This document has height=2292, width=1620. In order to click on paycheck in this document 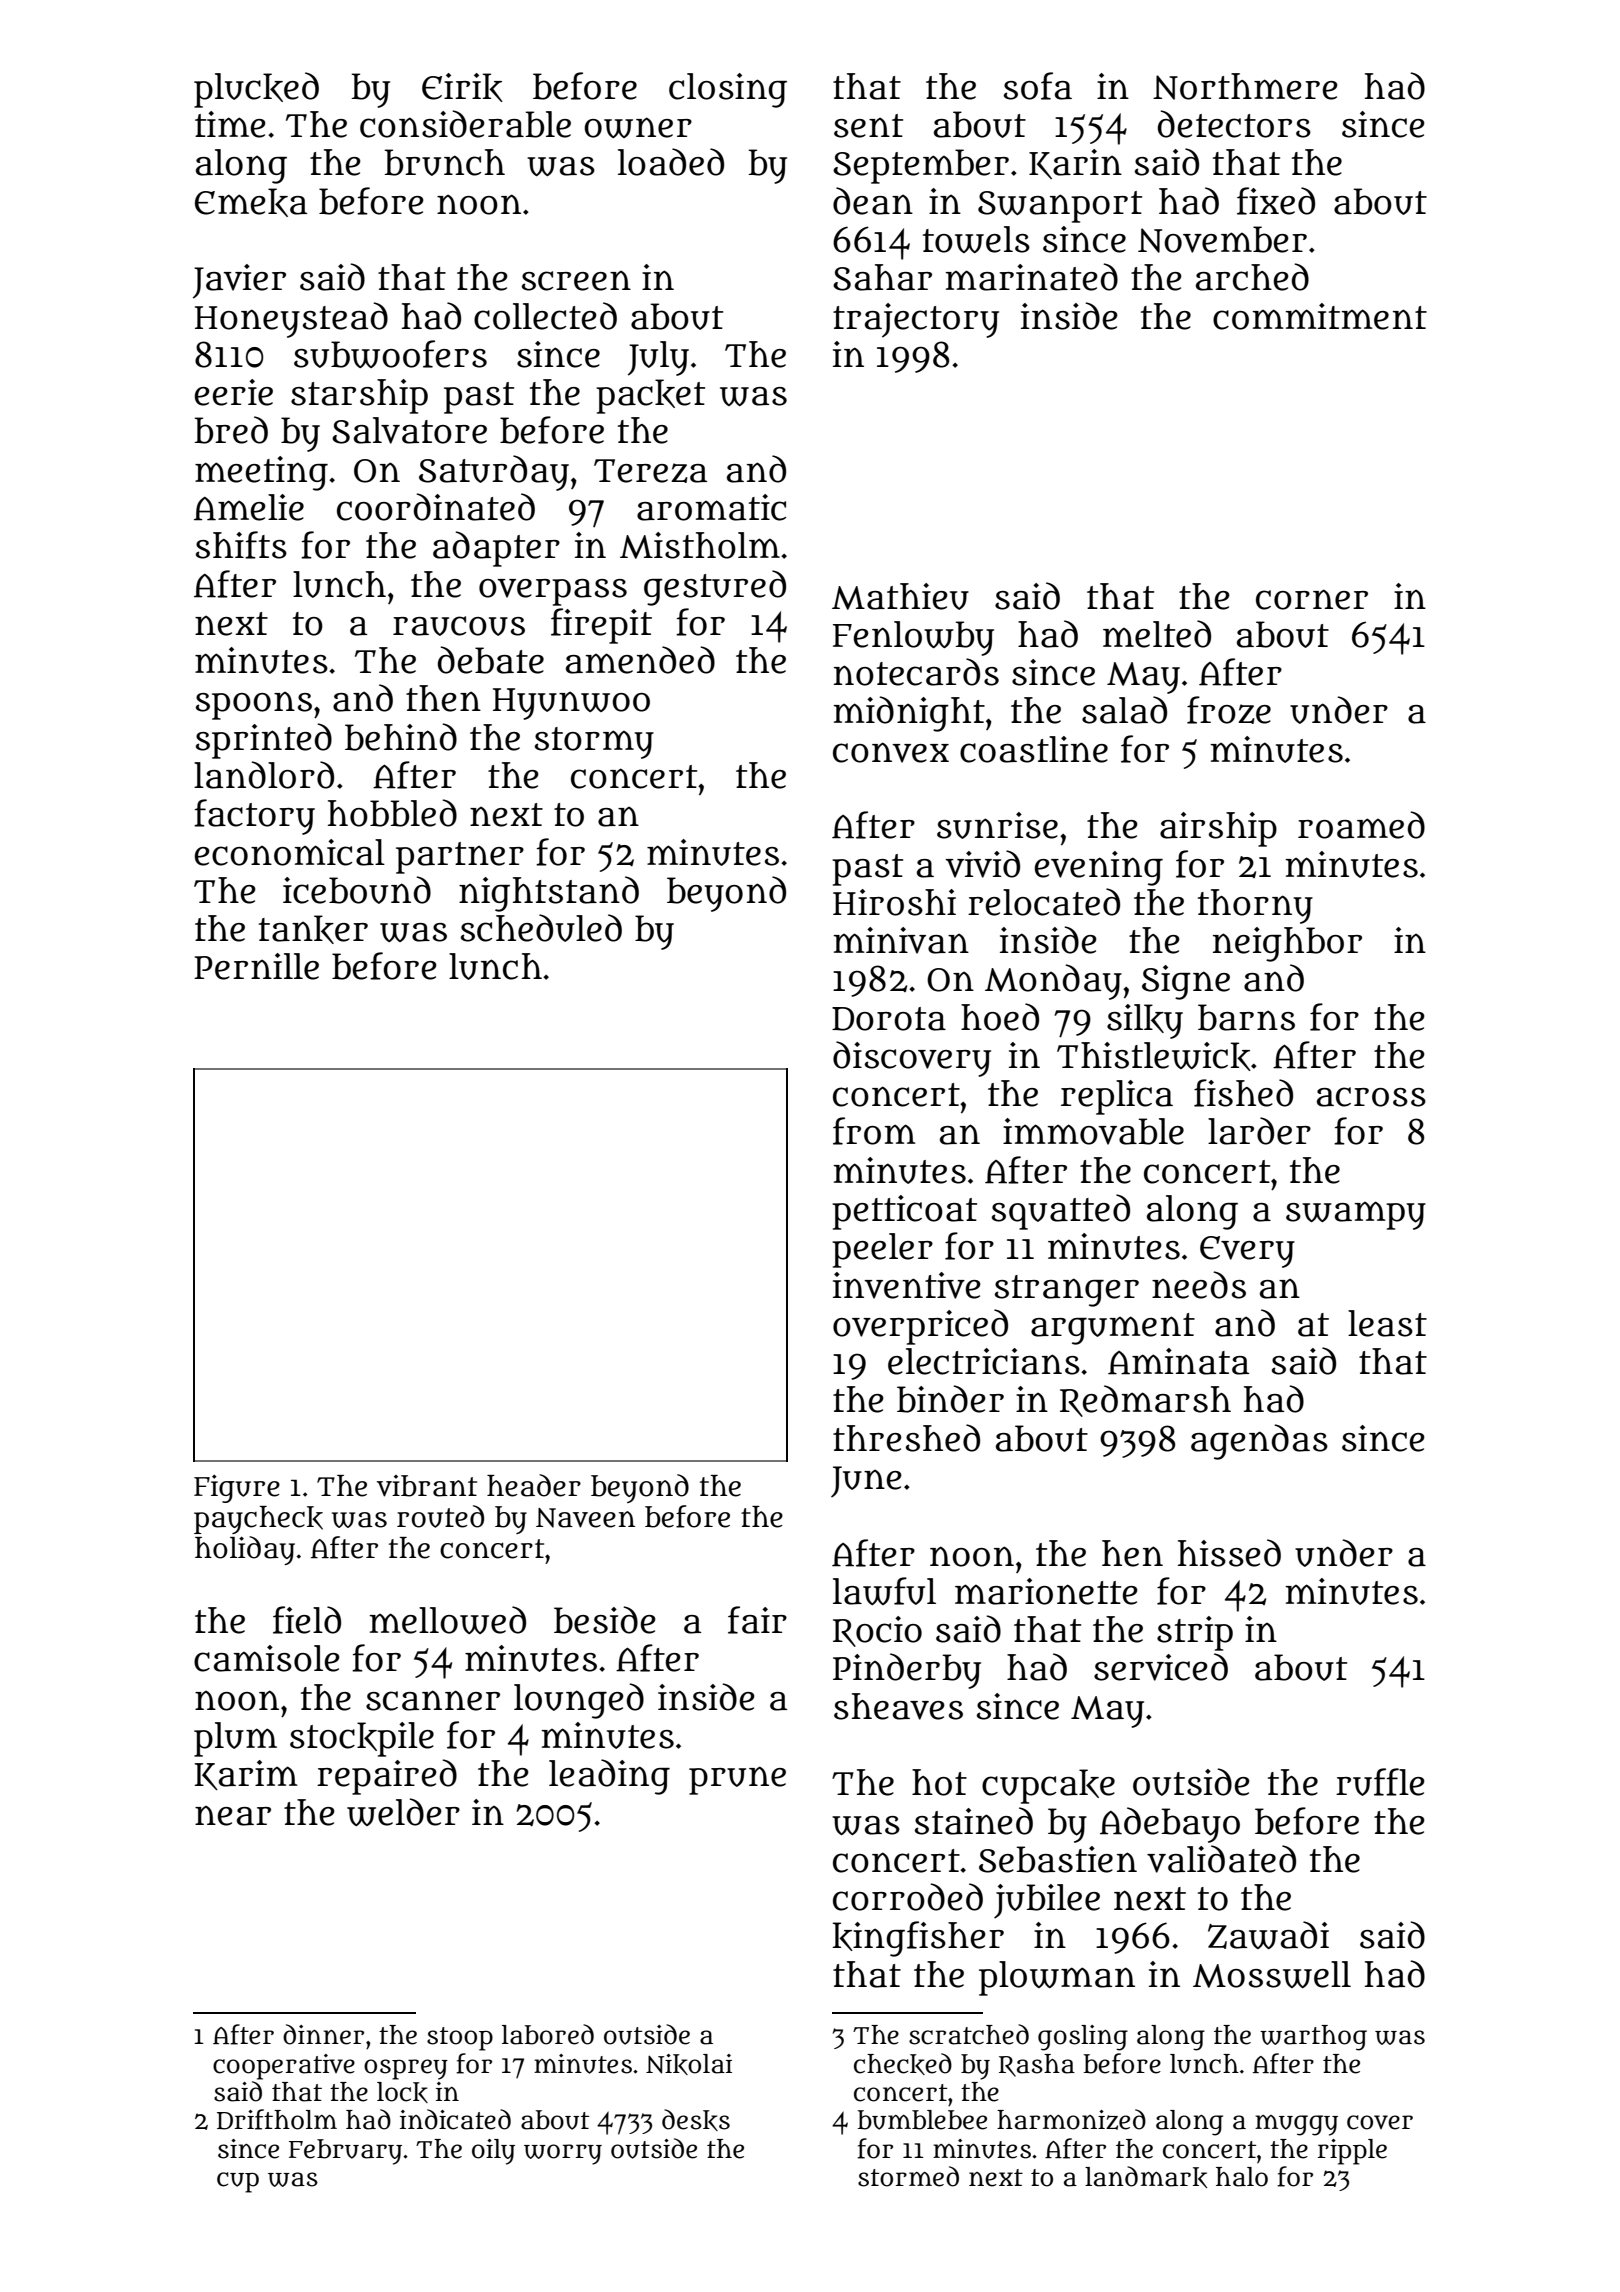, I will do `click(258, 1520)`.
